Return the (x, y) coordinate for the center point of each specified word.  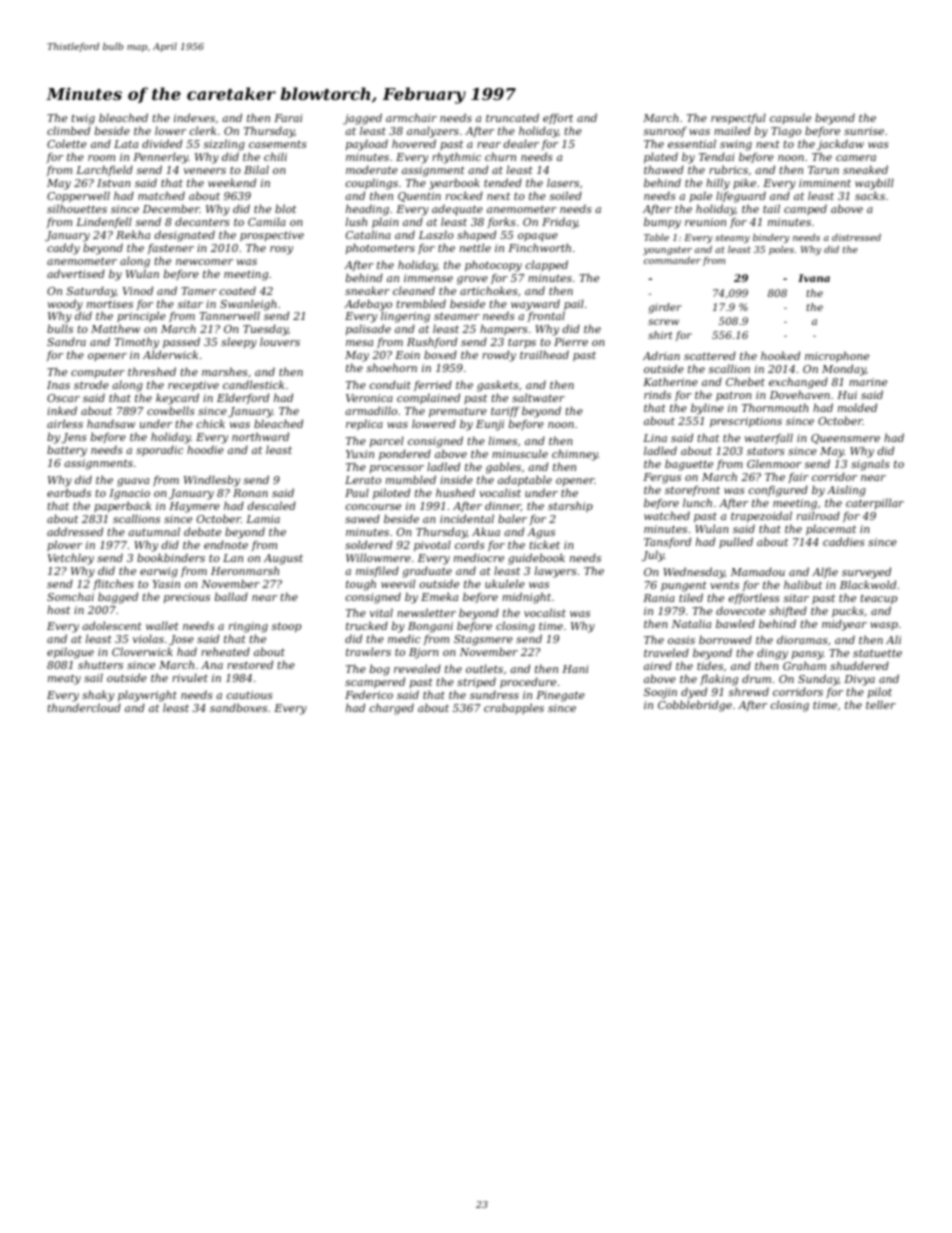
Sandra (66, 341)
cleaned (414, 290)
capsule (790, 118)
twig (83, 119)
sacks (870, 195)
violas (148, 638)
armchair (411, 117)
